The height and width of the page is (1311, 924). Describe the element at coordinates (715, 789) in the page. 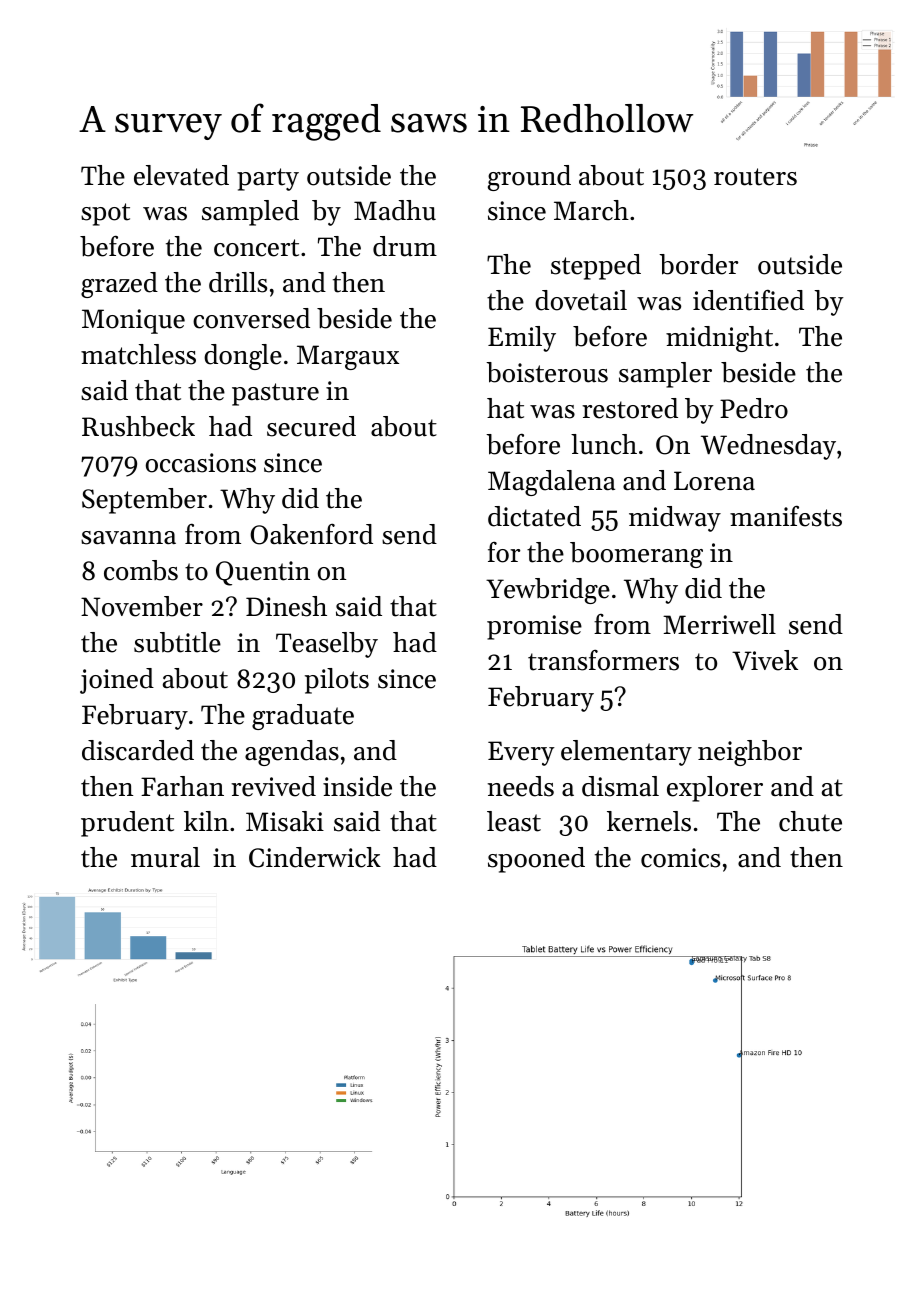

I see `explorer` at that location.
